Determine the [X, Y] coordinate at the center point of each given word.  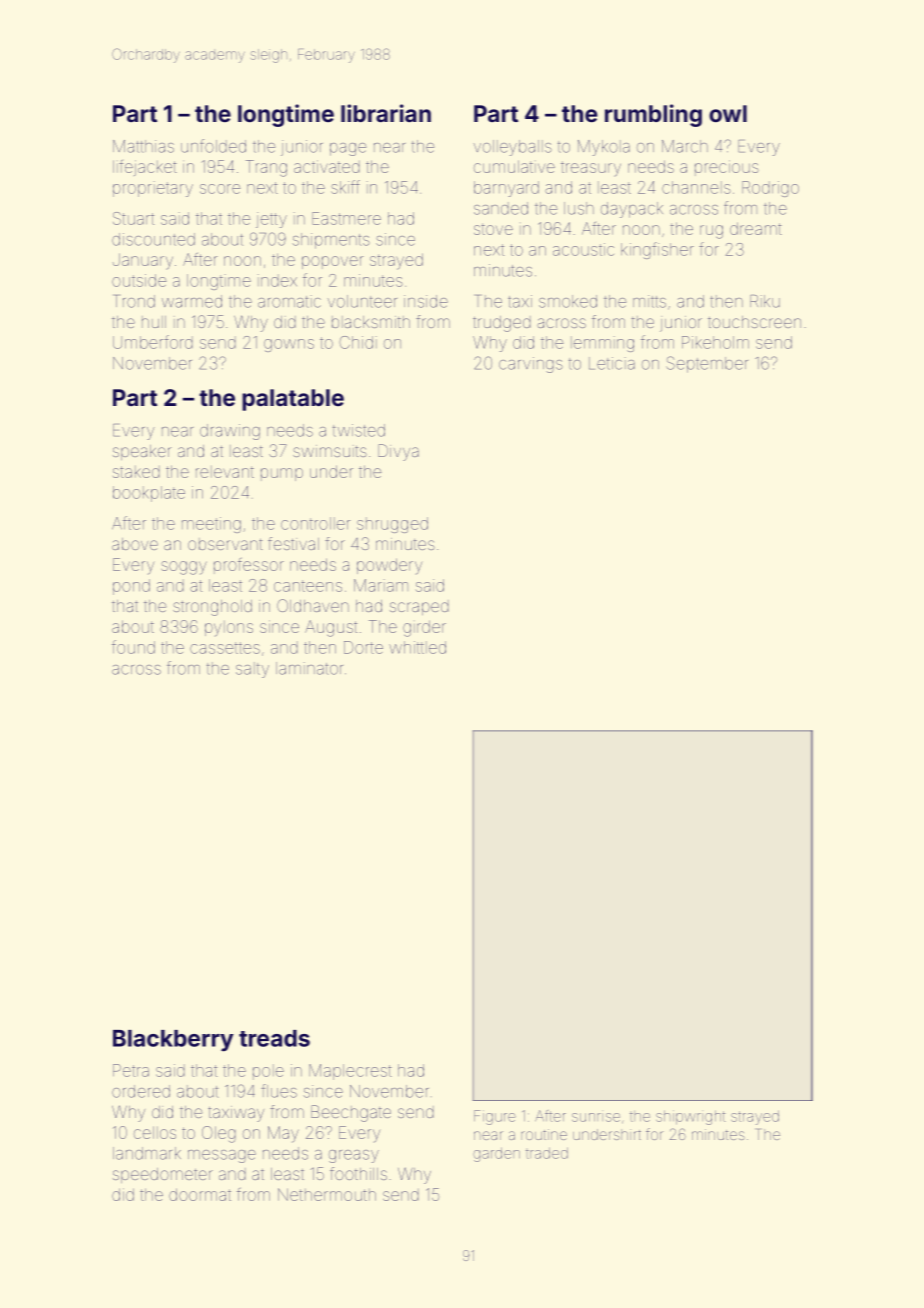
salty [252, 670]
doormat [200, 1194]
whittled [417, 647]
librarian [386, 113]
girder [424, 628]
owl [728, 113]
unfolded [213, 146]
